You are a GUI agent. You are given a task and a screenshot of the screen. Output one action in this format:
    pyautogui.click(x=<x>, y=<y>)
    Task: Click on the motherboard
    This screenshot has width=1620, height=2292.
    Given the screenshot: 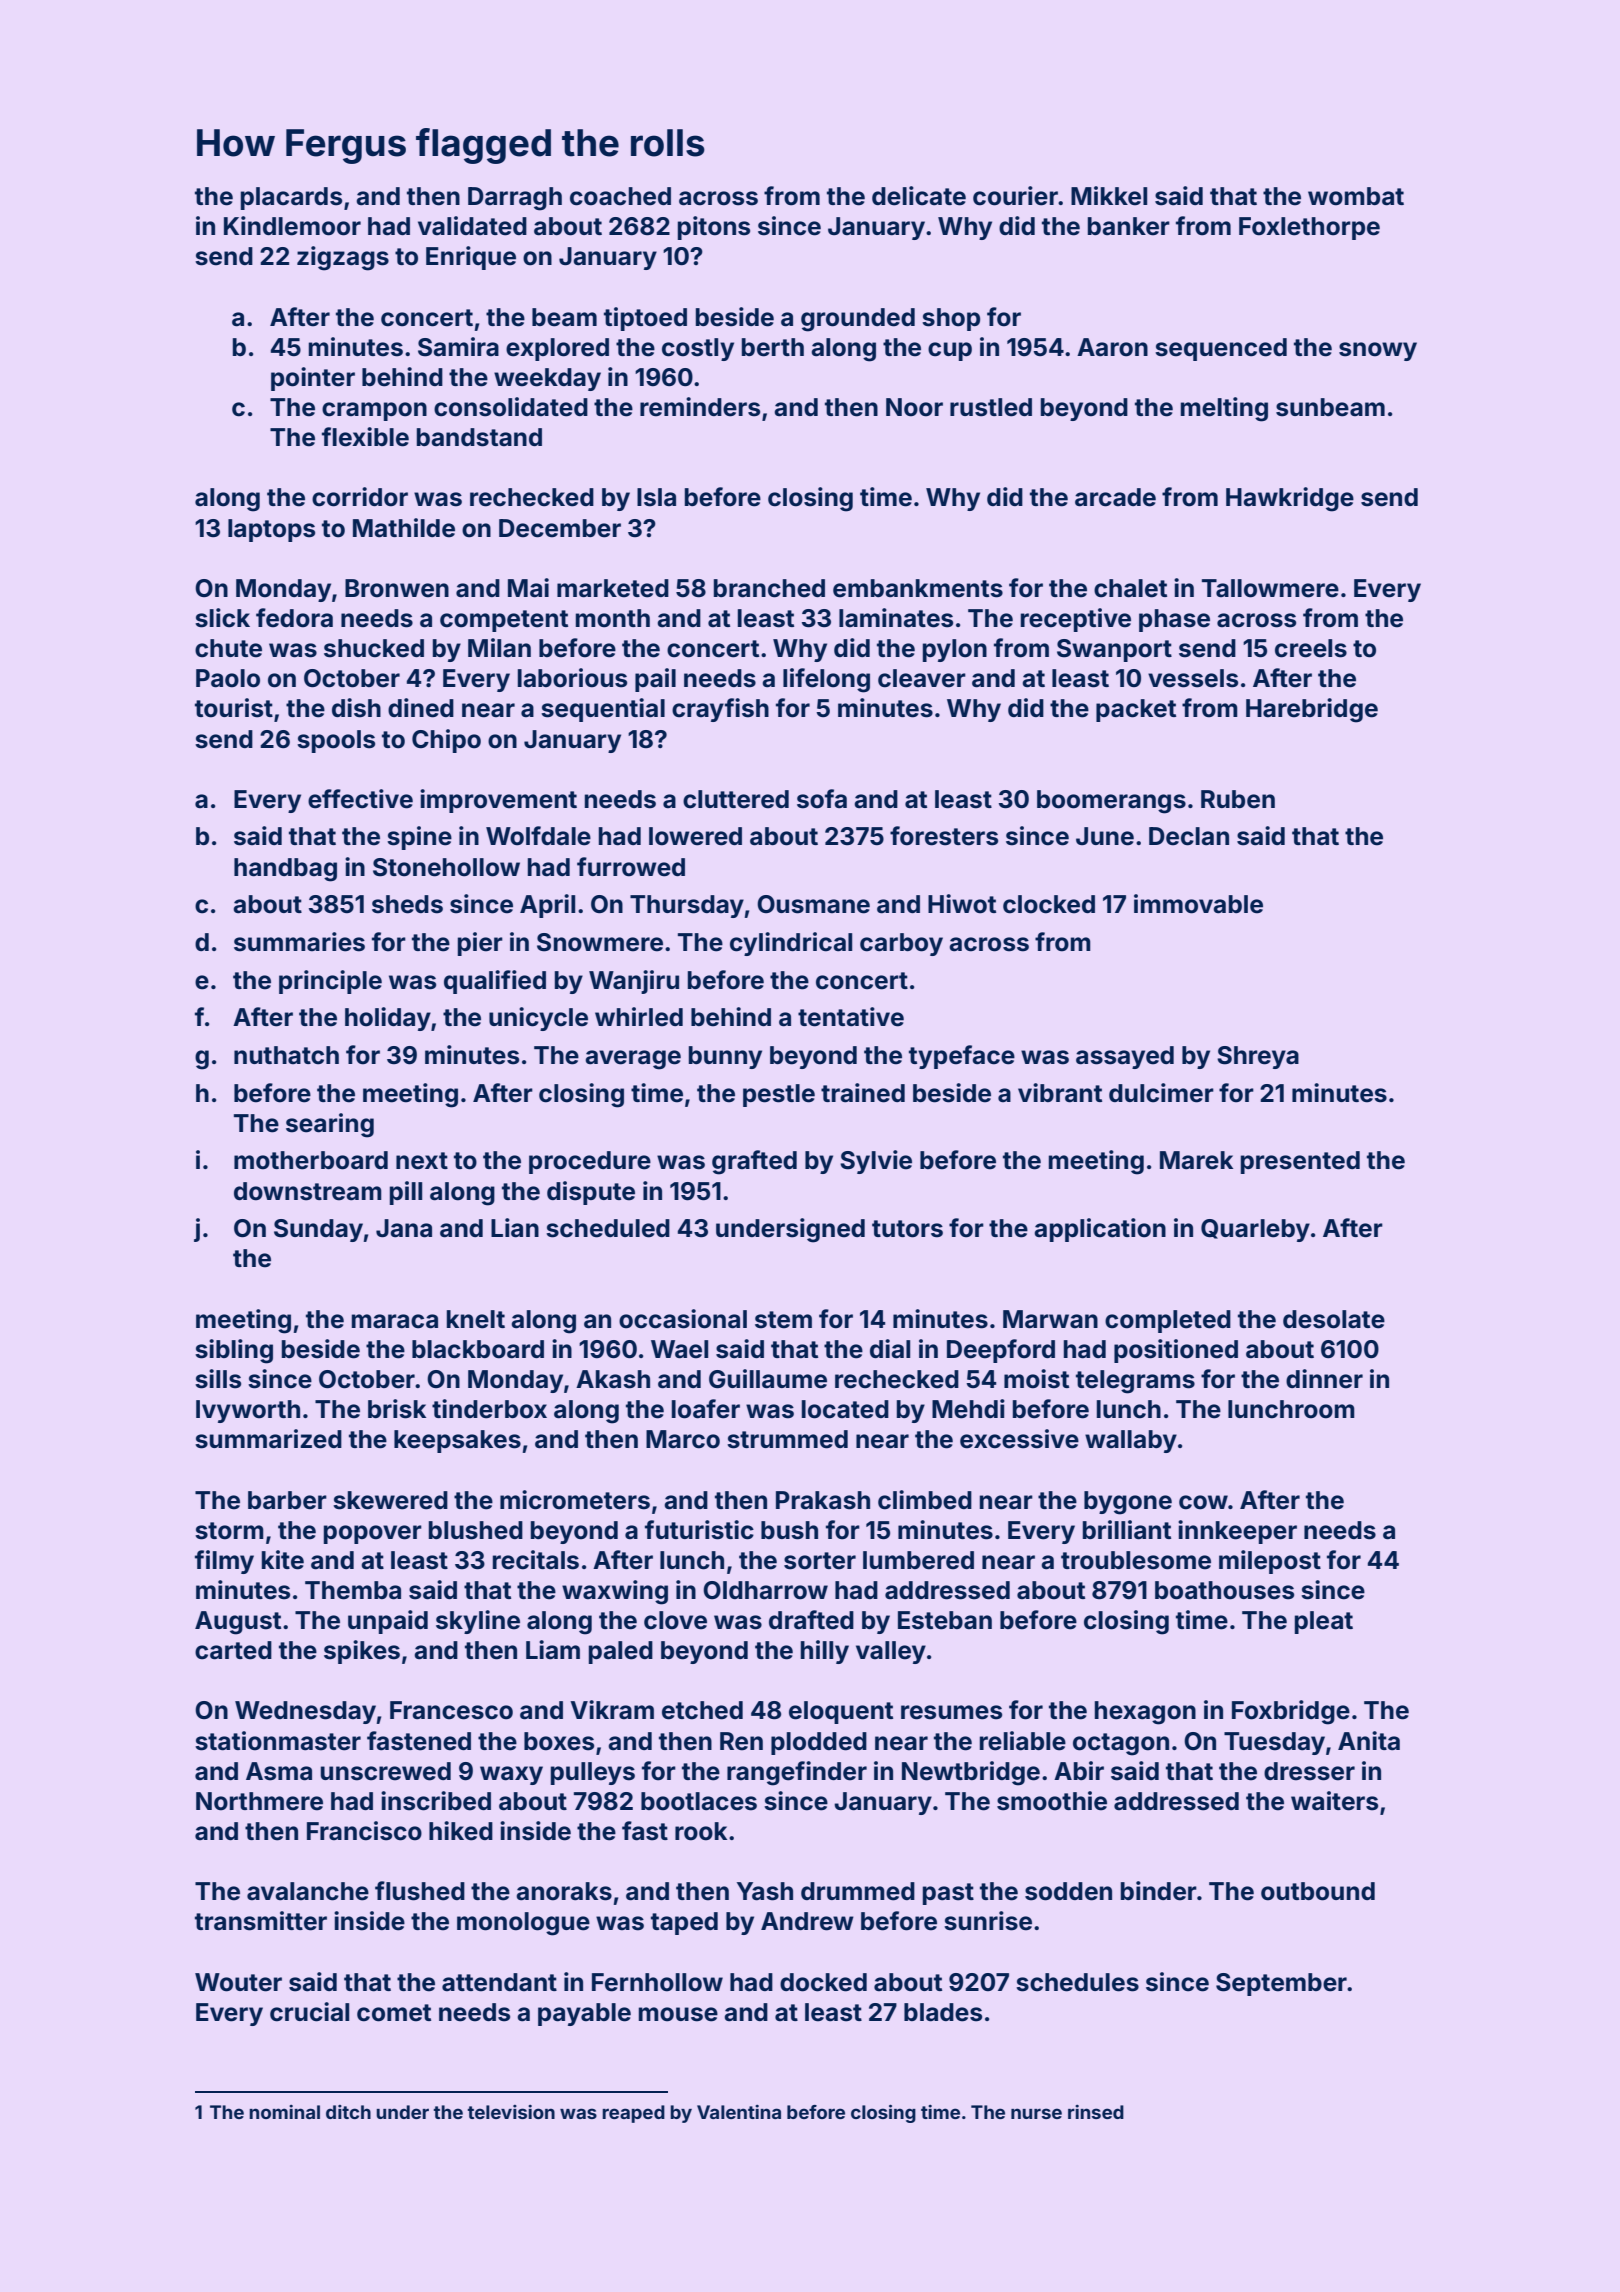 What is the action you would take?
    pyautogui.click(x=311, y=1160)
